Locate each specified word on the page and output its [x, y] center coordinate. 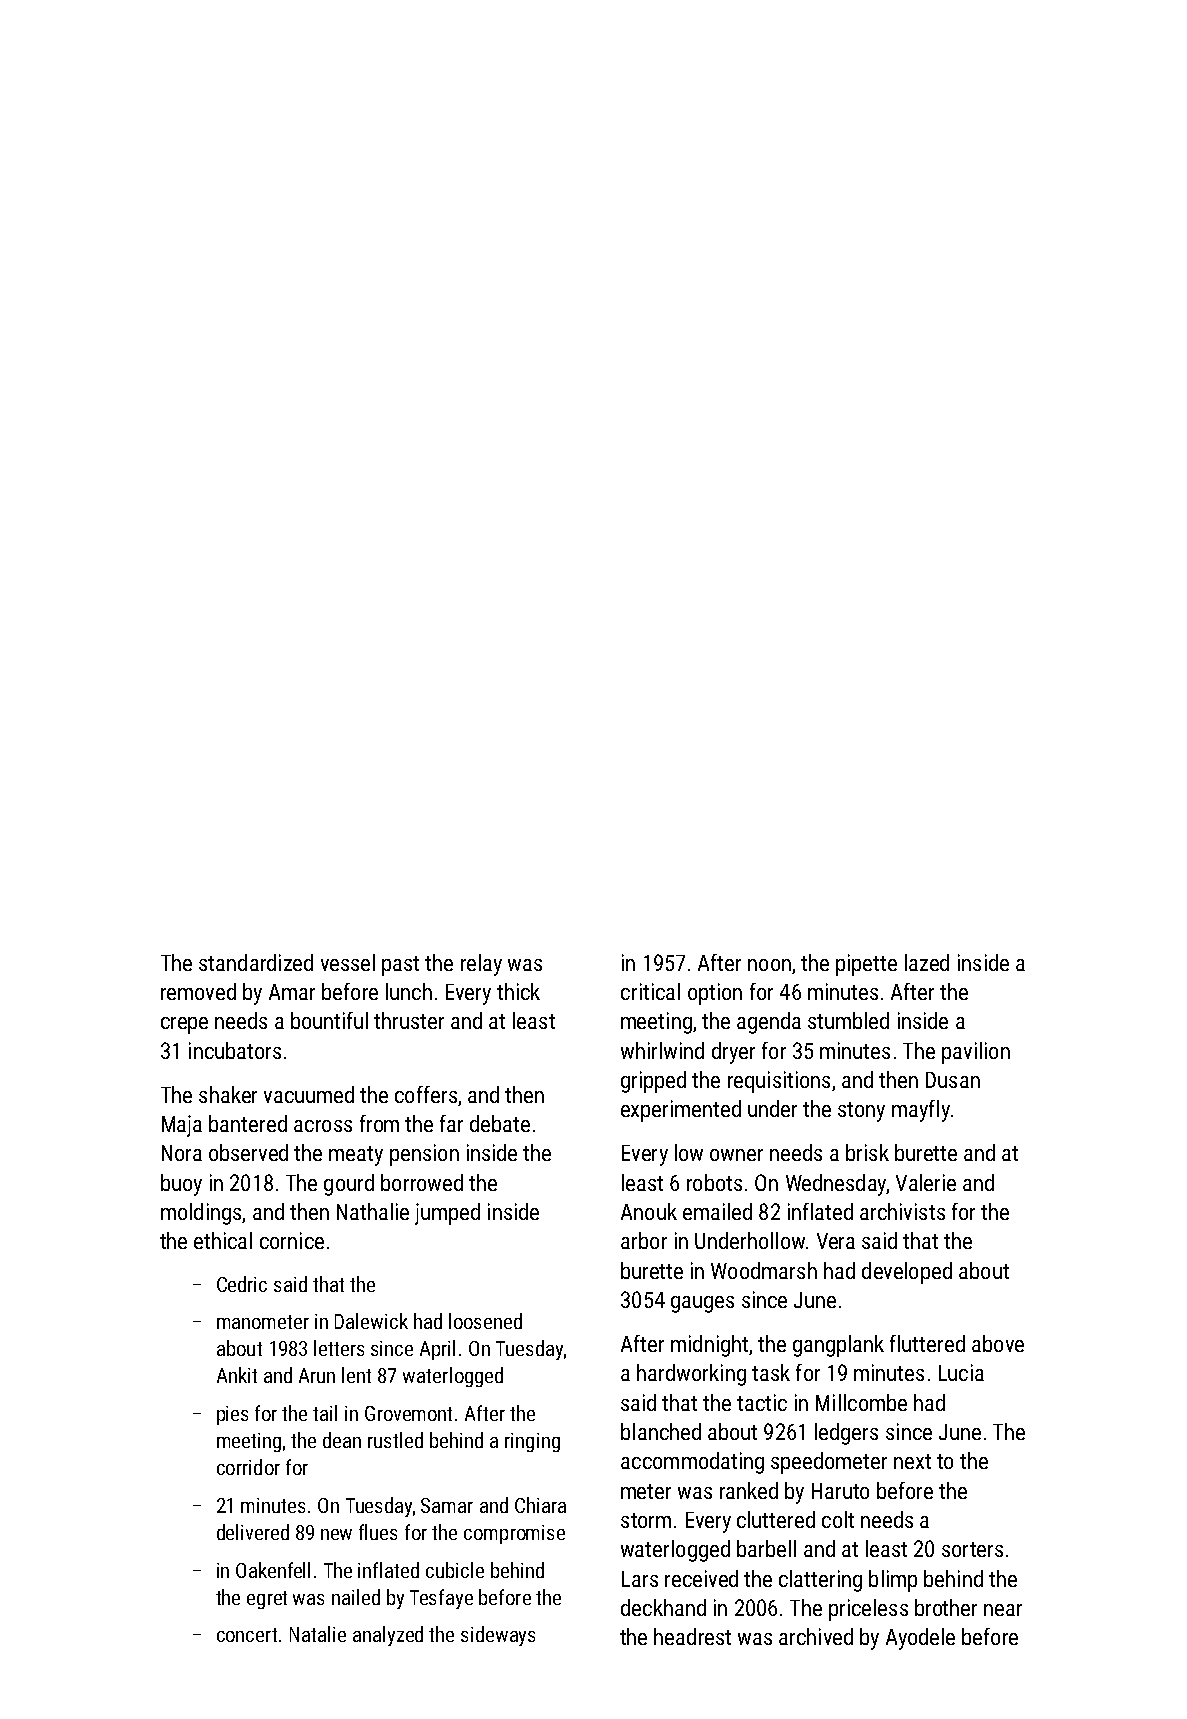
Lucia [961, 1372]
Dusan [953, 1080]
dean [342, 1440]
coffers [426, 1094]
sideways [498, 1636]
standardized [256, 962]
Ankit [237, 1375]
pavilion [976, 1053]
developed [907, 1273]
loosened [485, 1321]
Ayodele [920, 1639]
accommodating [692, 1463]
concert [247, 1635]
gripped [653, 1082]
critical [650, 991]
